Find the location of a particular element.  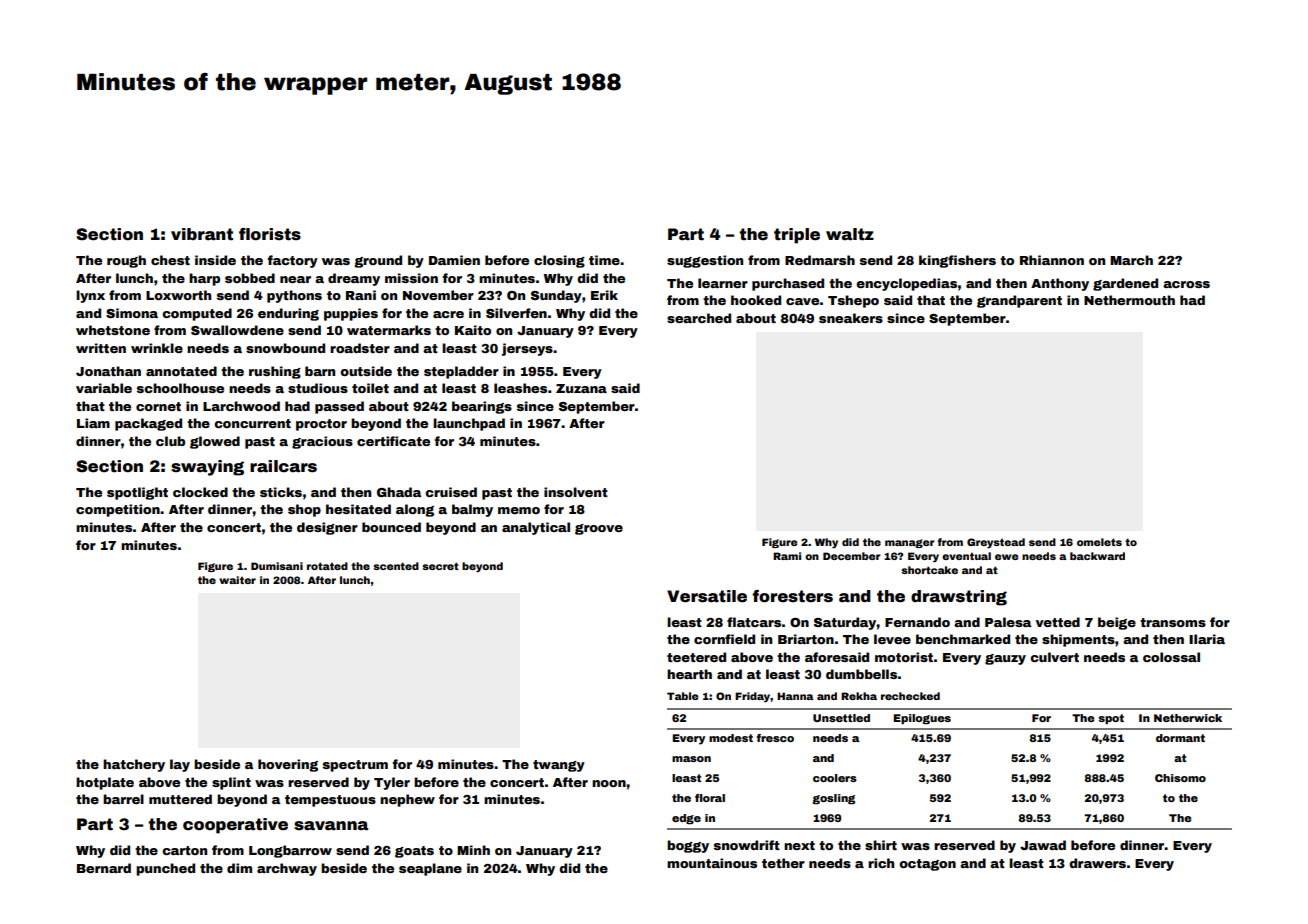

launchpad is located at coordinates (469, 424).
